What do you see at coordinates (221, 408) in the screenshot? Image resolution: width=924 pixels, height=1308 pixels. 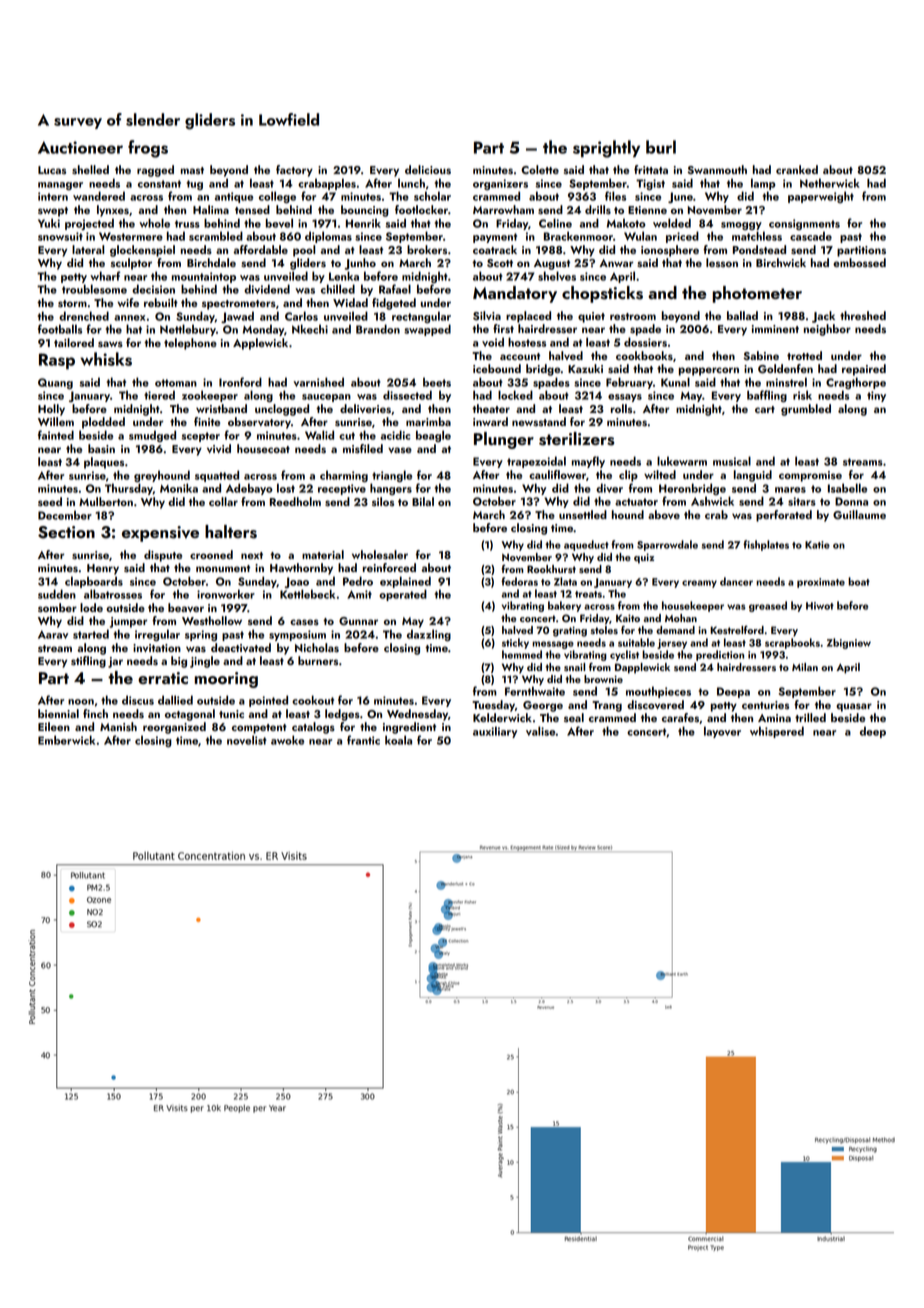 I see `wristband` at bounding box center [221, 408].
